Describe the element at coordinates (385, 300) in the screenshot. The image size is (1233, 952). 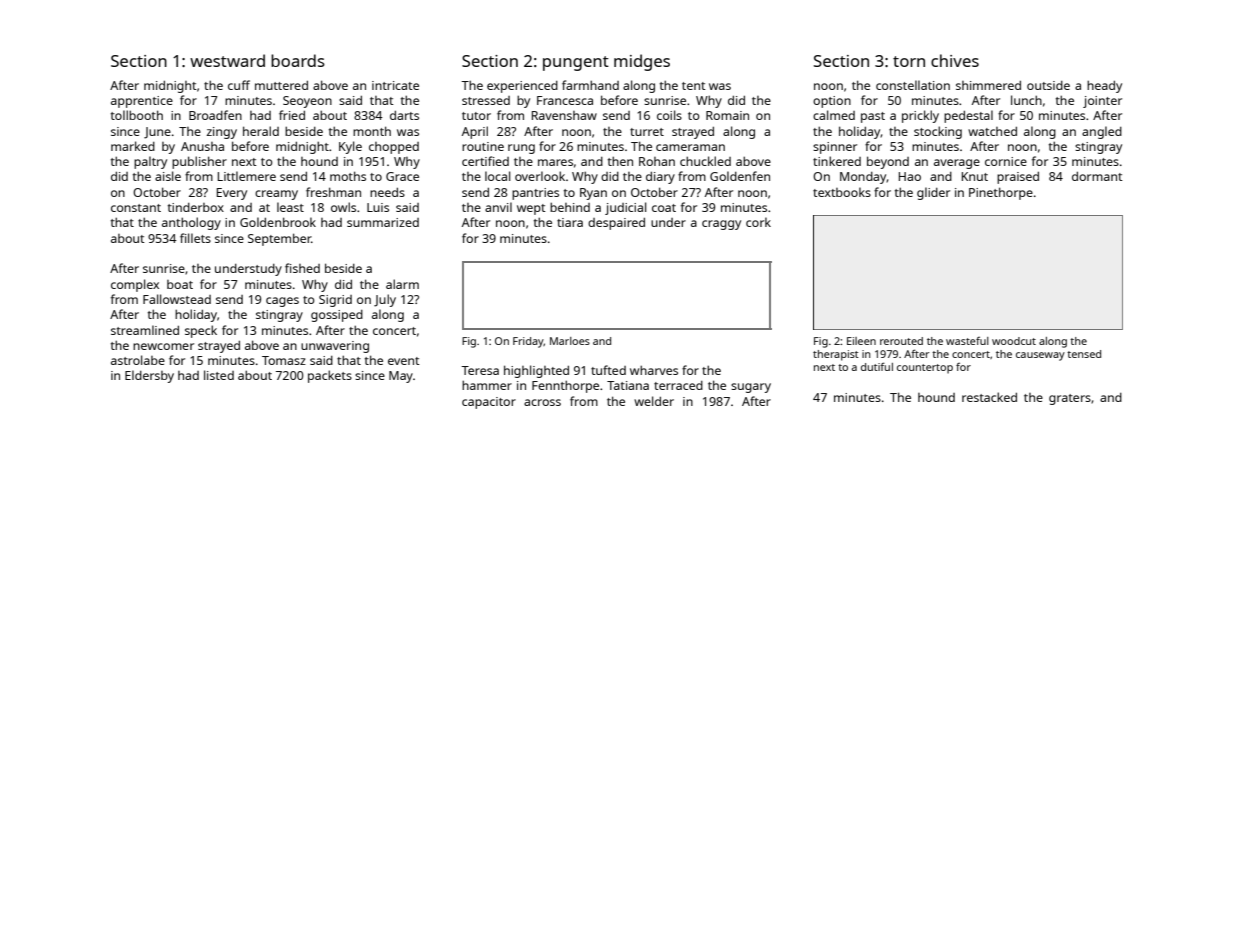
I see `July` at that location.
